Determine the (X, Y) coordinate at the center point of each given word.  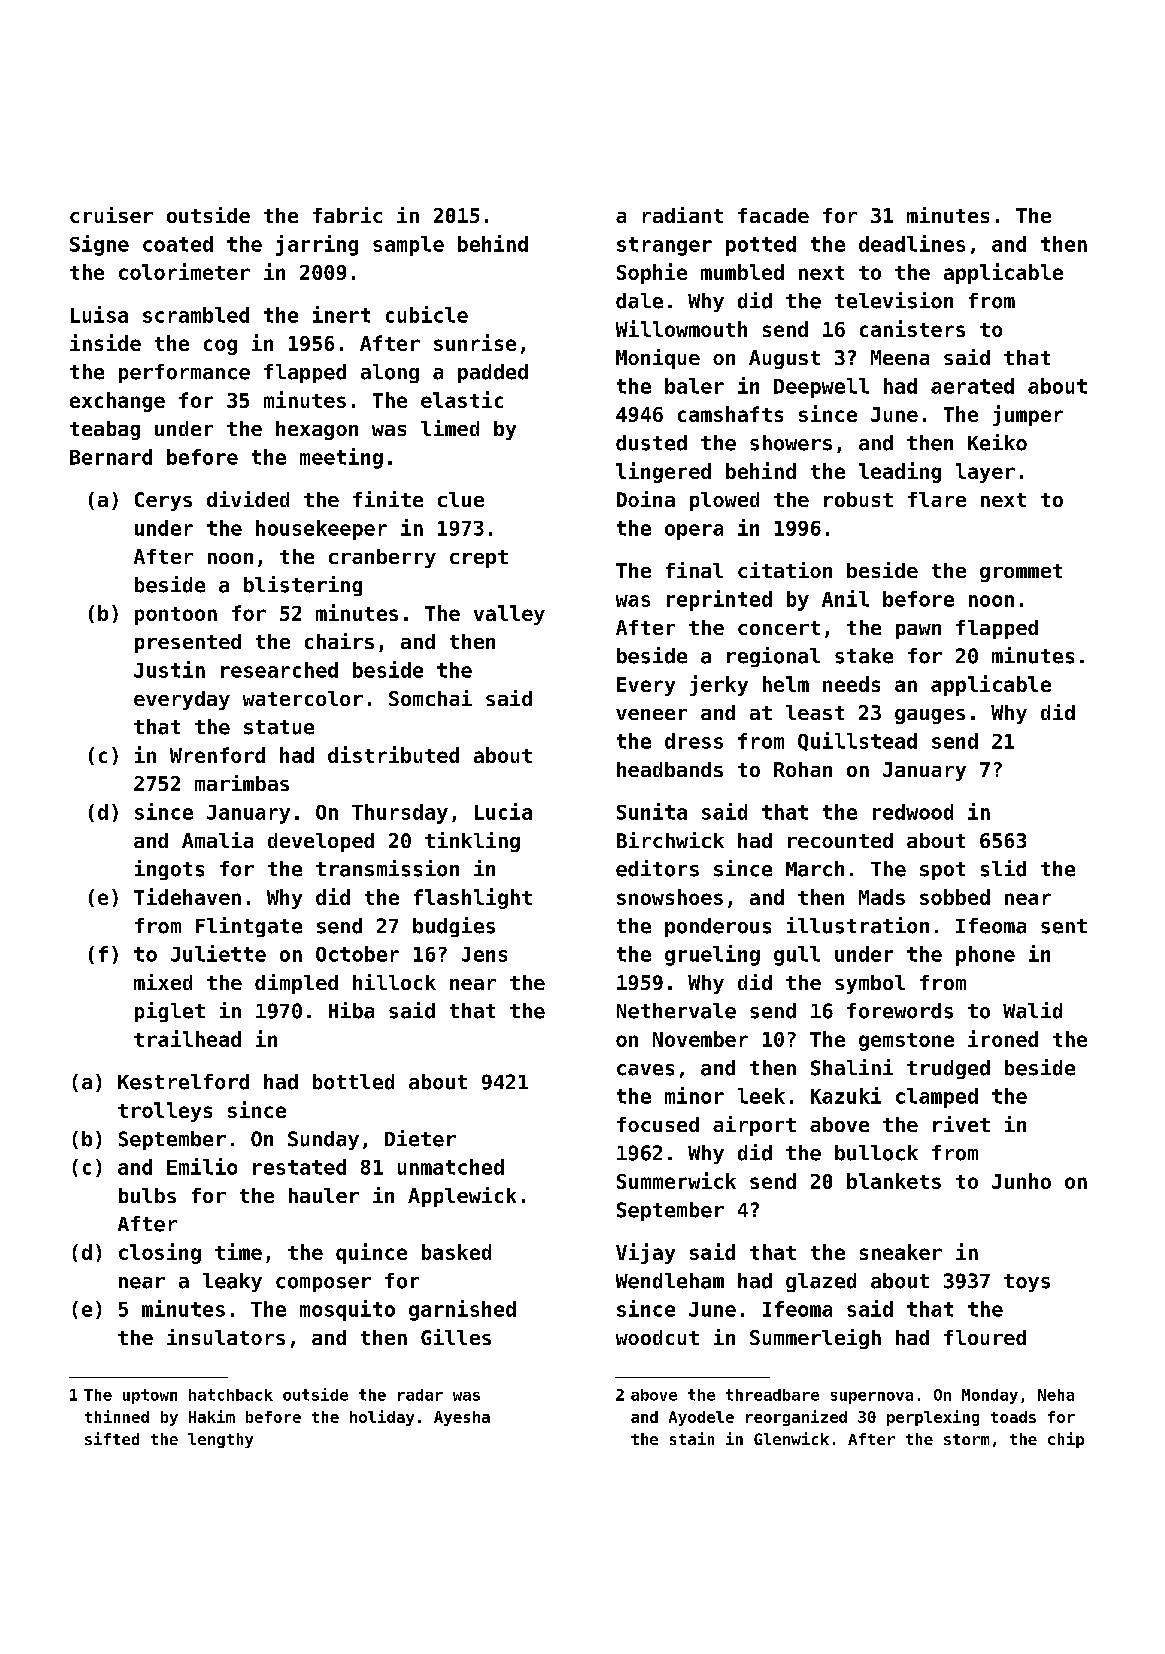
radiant (683, 215)
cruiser (111, 215)
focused (658, 1124)
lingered (663, 472)
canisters (912, 328)
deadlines (912, 243)
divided (248, 499)
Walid (1032, 1010)
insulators (226, 1337)
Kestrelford (183, 1082)
